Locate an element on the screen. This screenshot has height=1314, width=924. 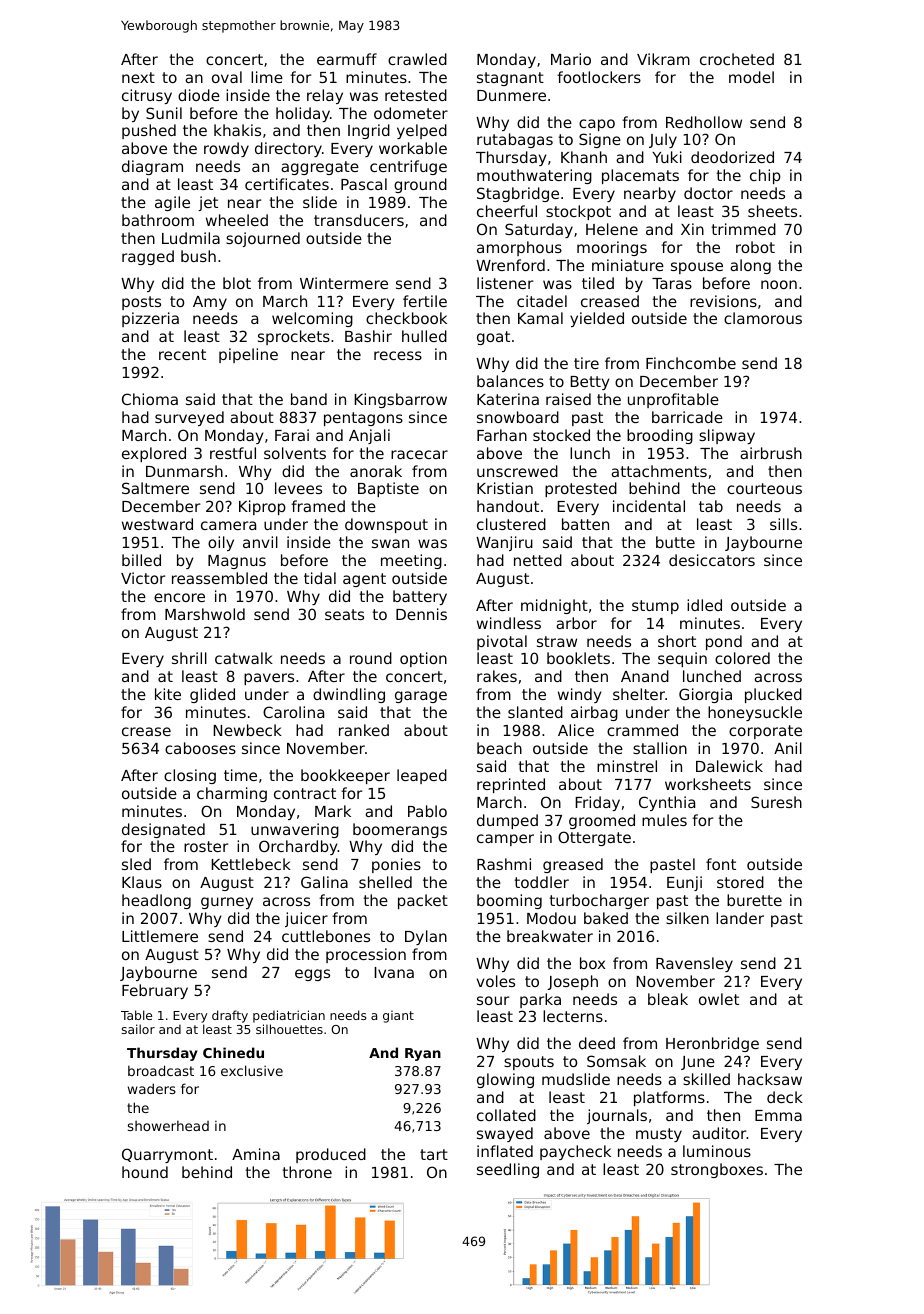
waders is located at coordinates (152, 1088).
